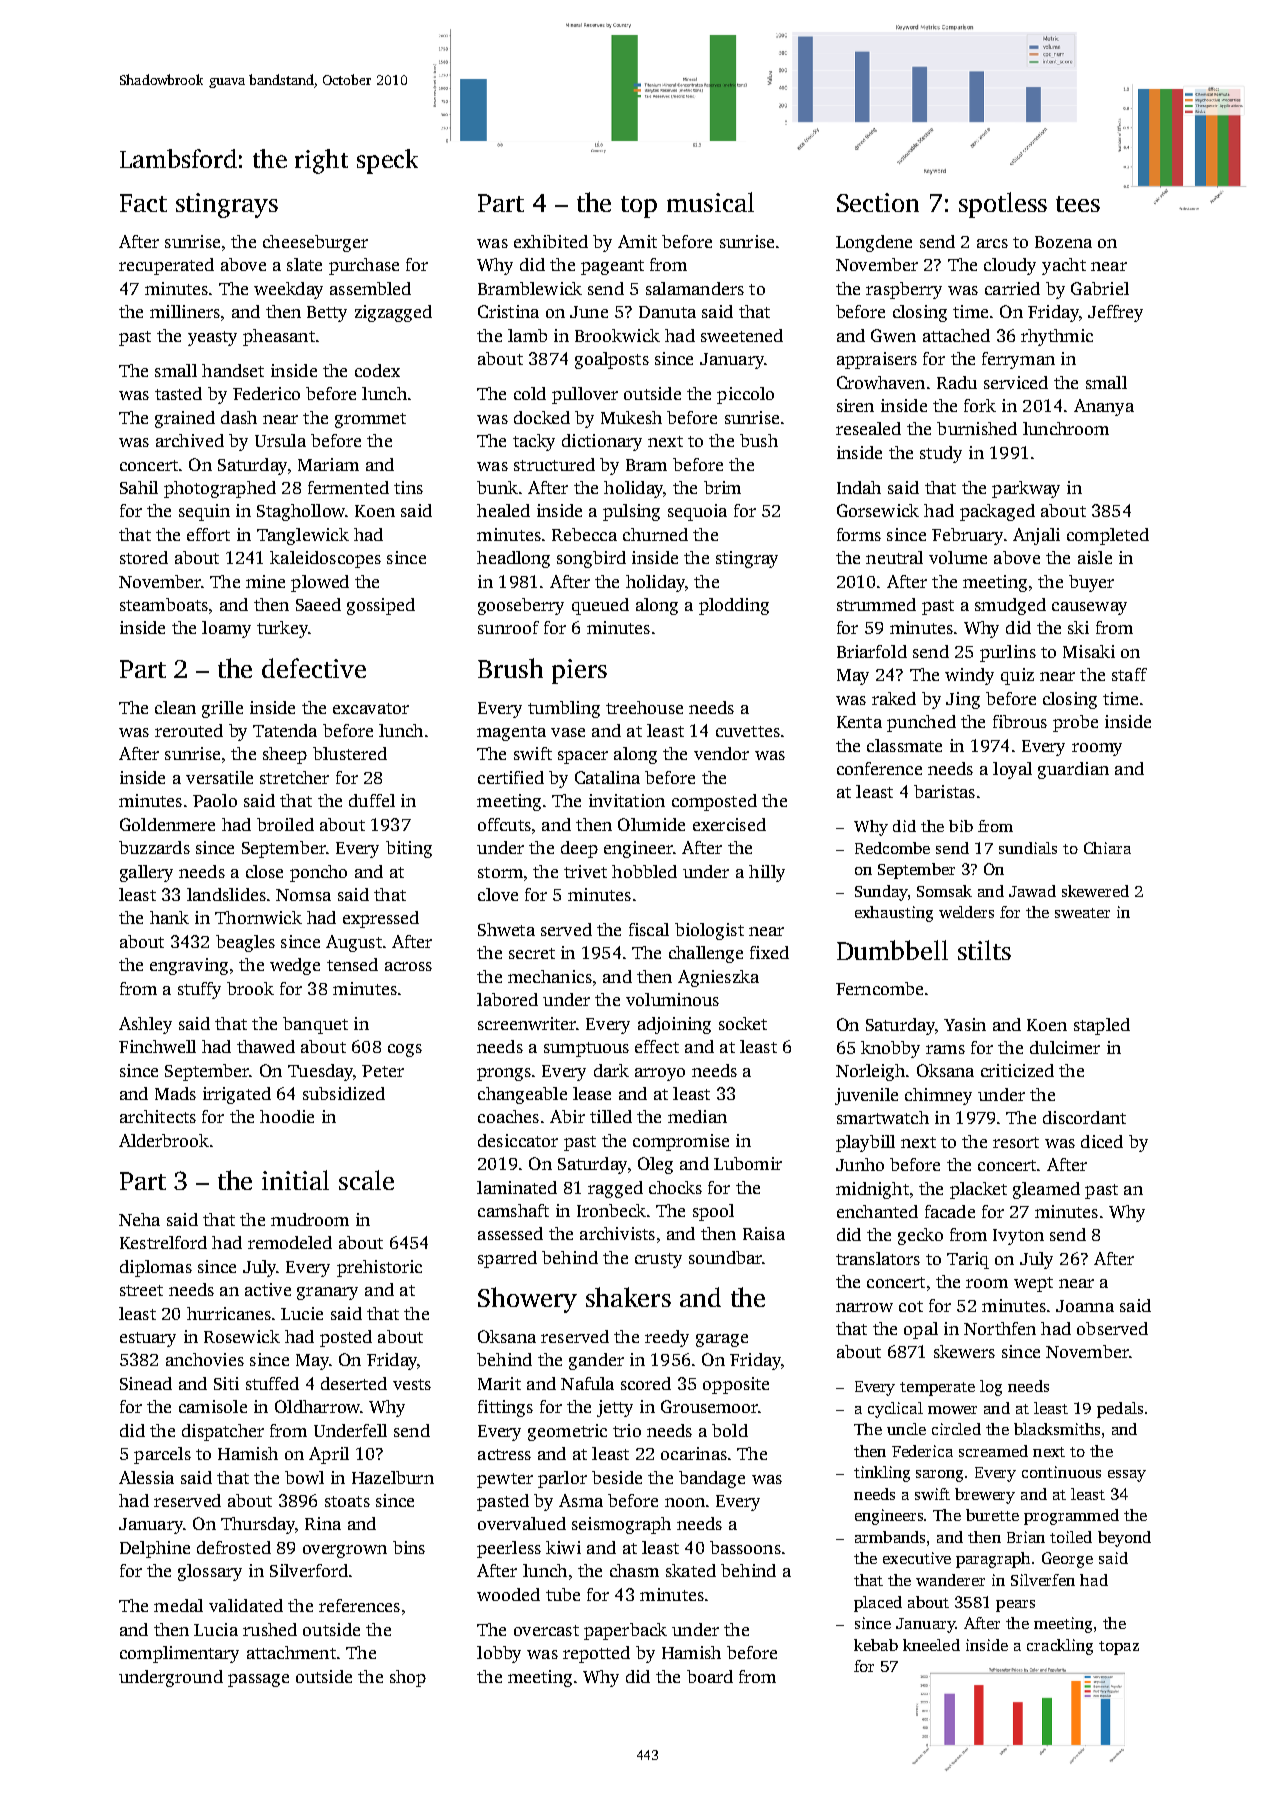 Image resolution: width=1271 pixels, height=1798 pixels. What do you see at coordinates (141, 1290) in the document?
I see `street` at bounding box center [141, 1290].
